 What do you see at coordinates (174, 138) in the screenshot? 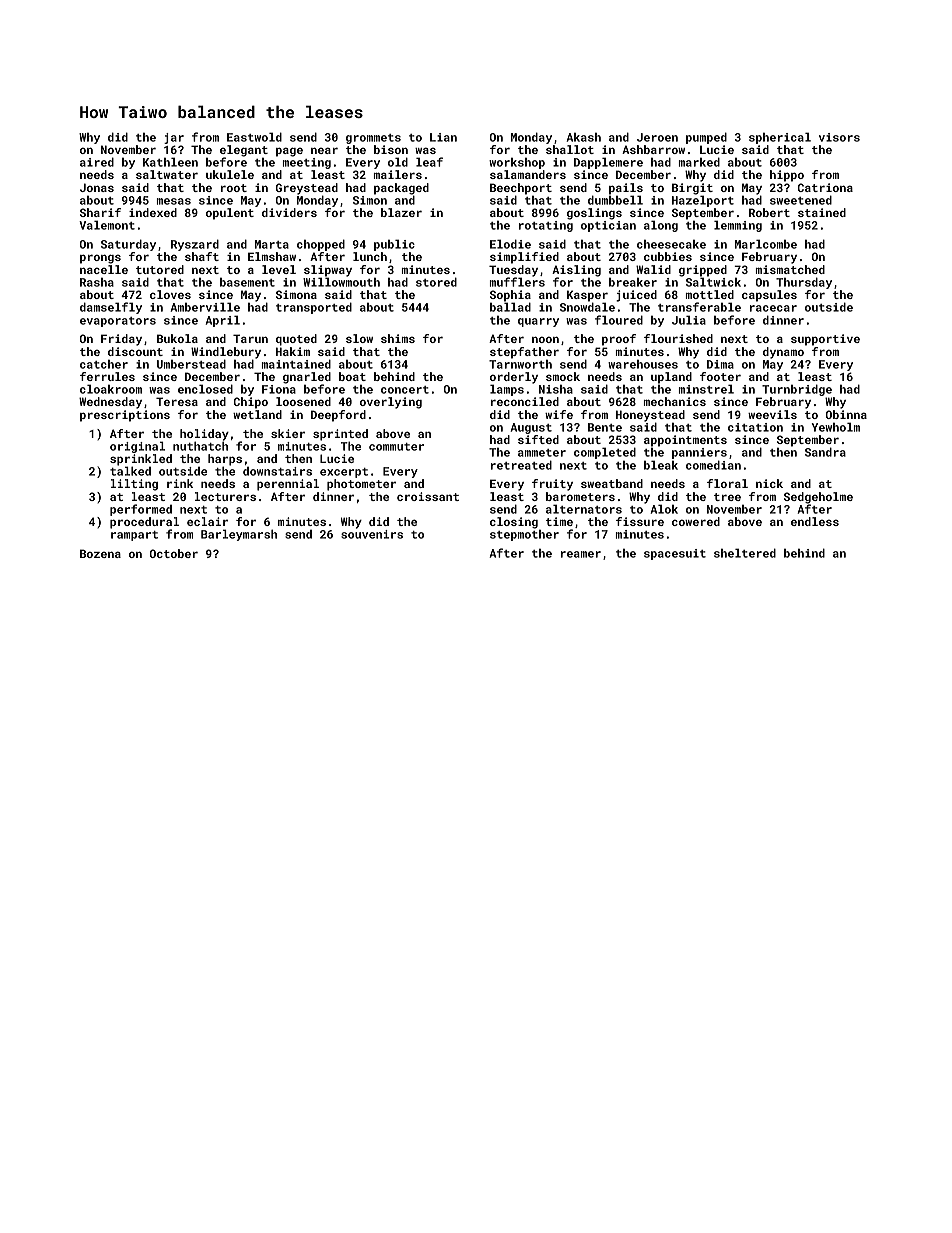
I see `jar` at bounding box center [174, 138].
